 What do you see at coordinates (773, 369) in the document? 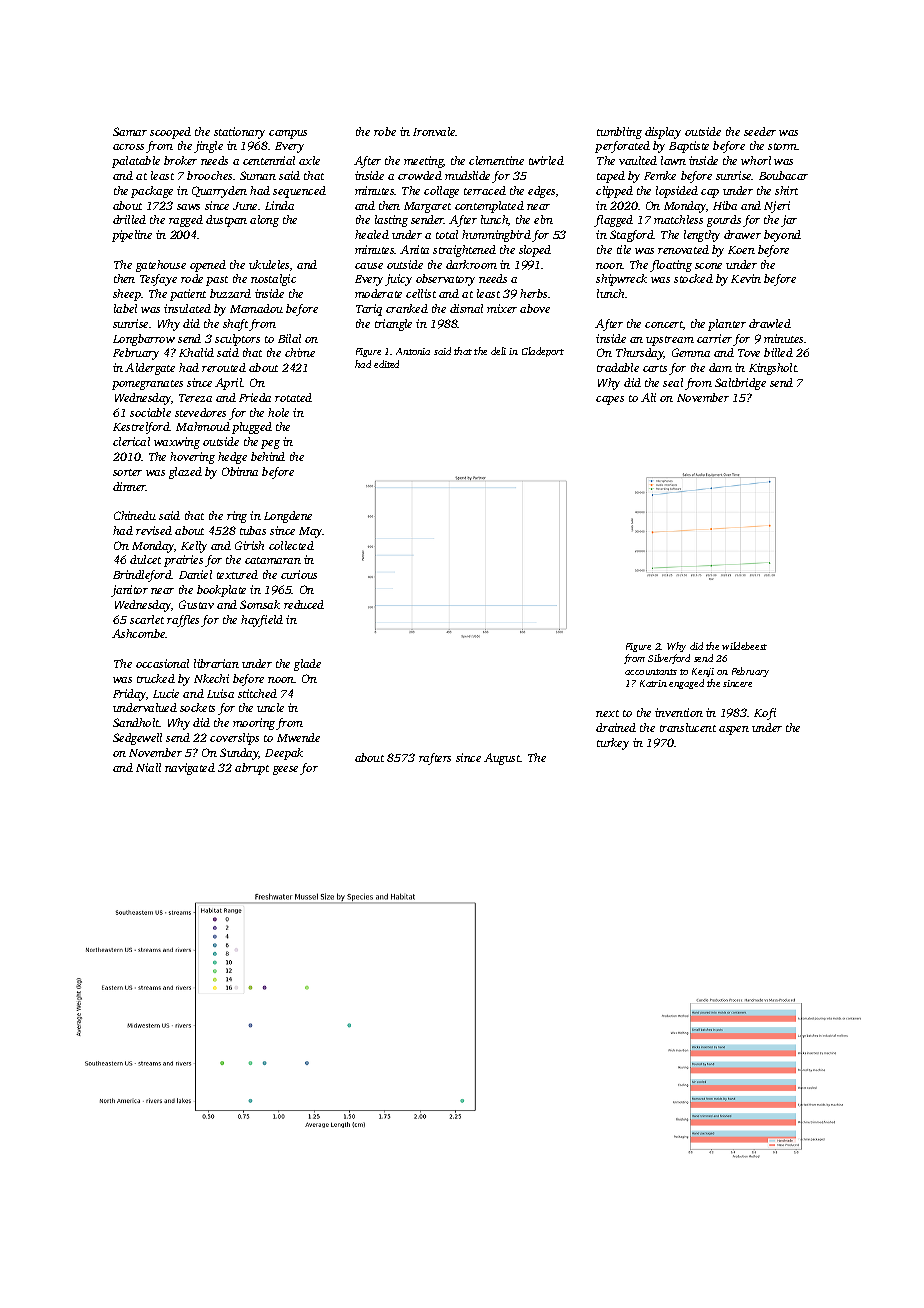
I see `Kingsholt` at bounding box center [773, 369].
